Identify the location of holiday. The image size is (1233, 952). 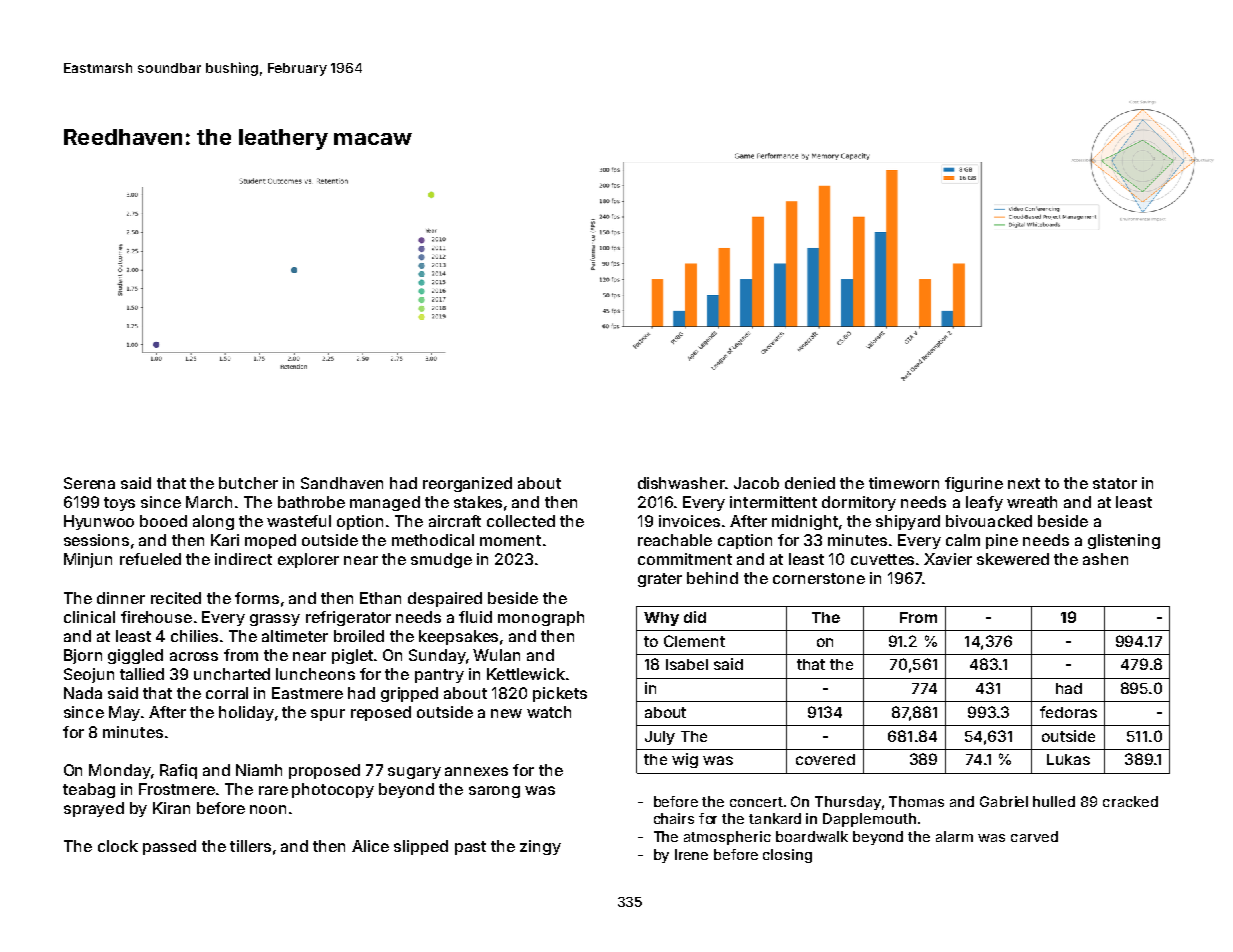
(246, 713).
